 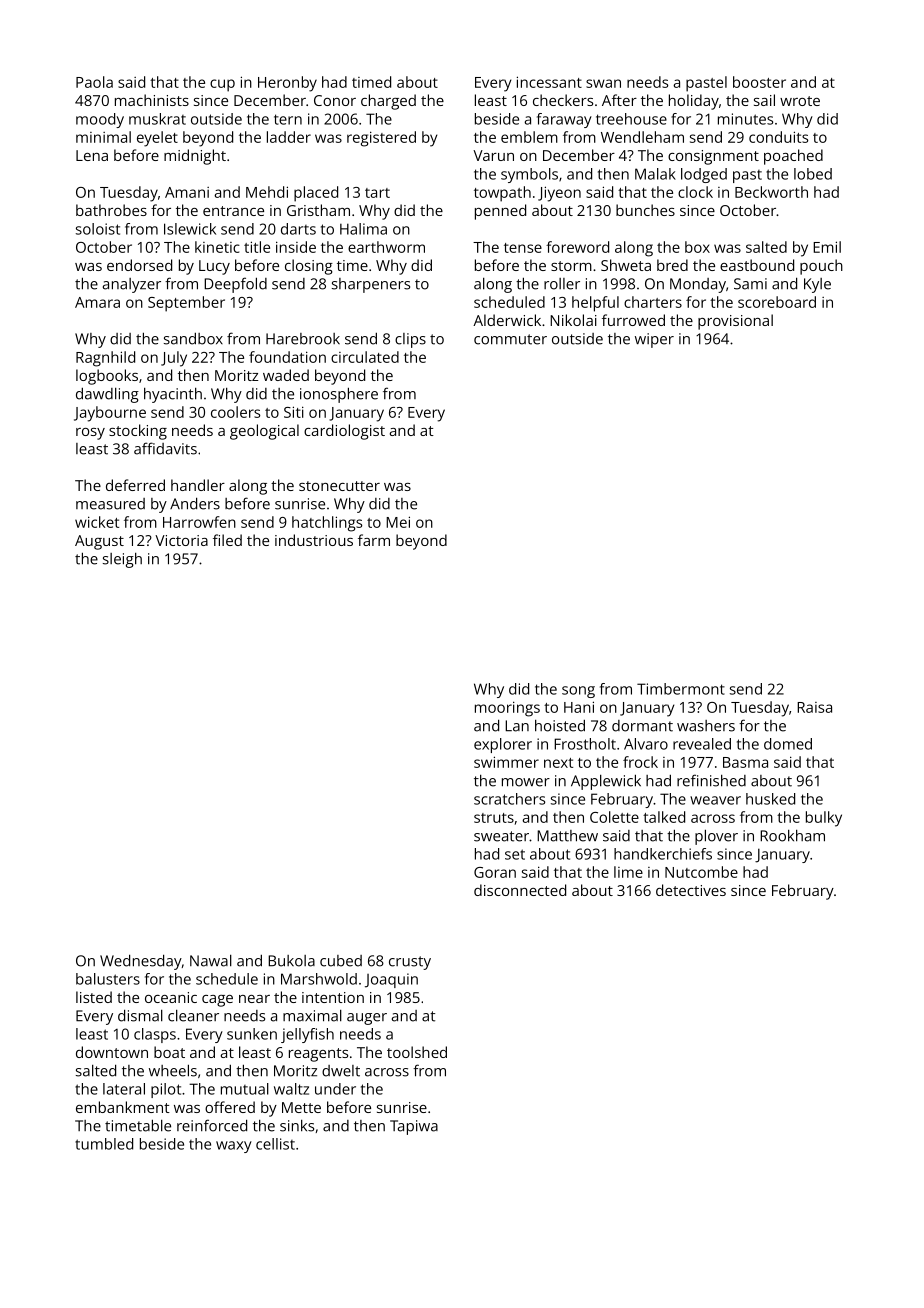 I want to click on song, so click(x=578, y=692).
